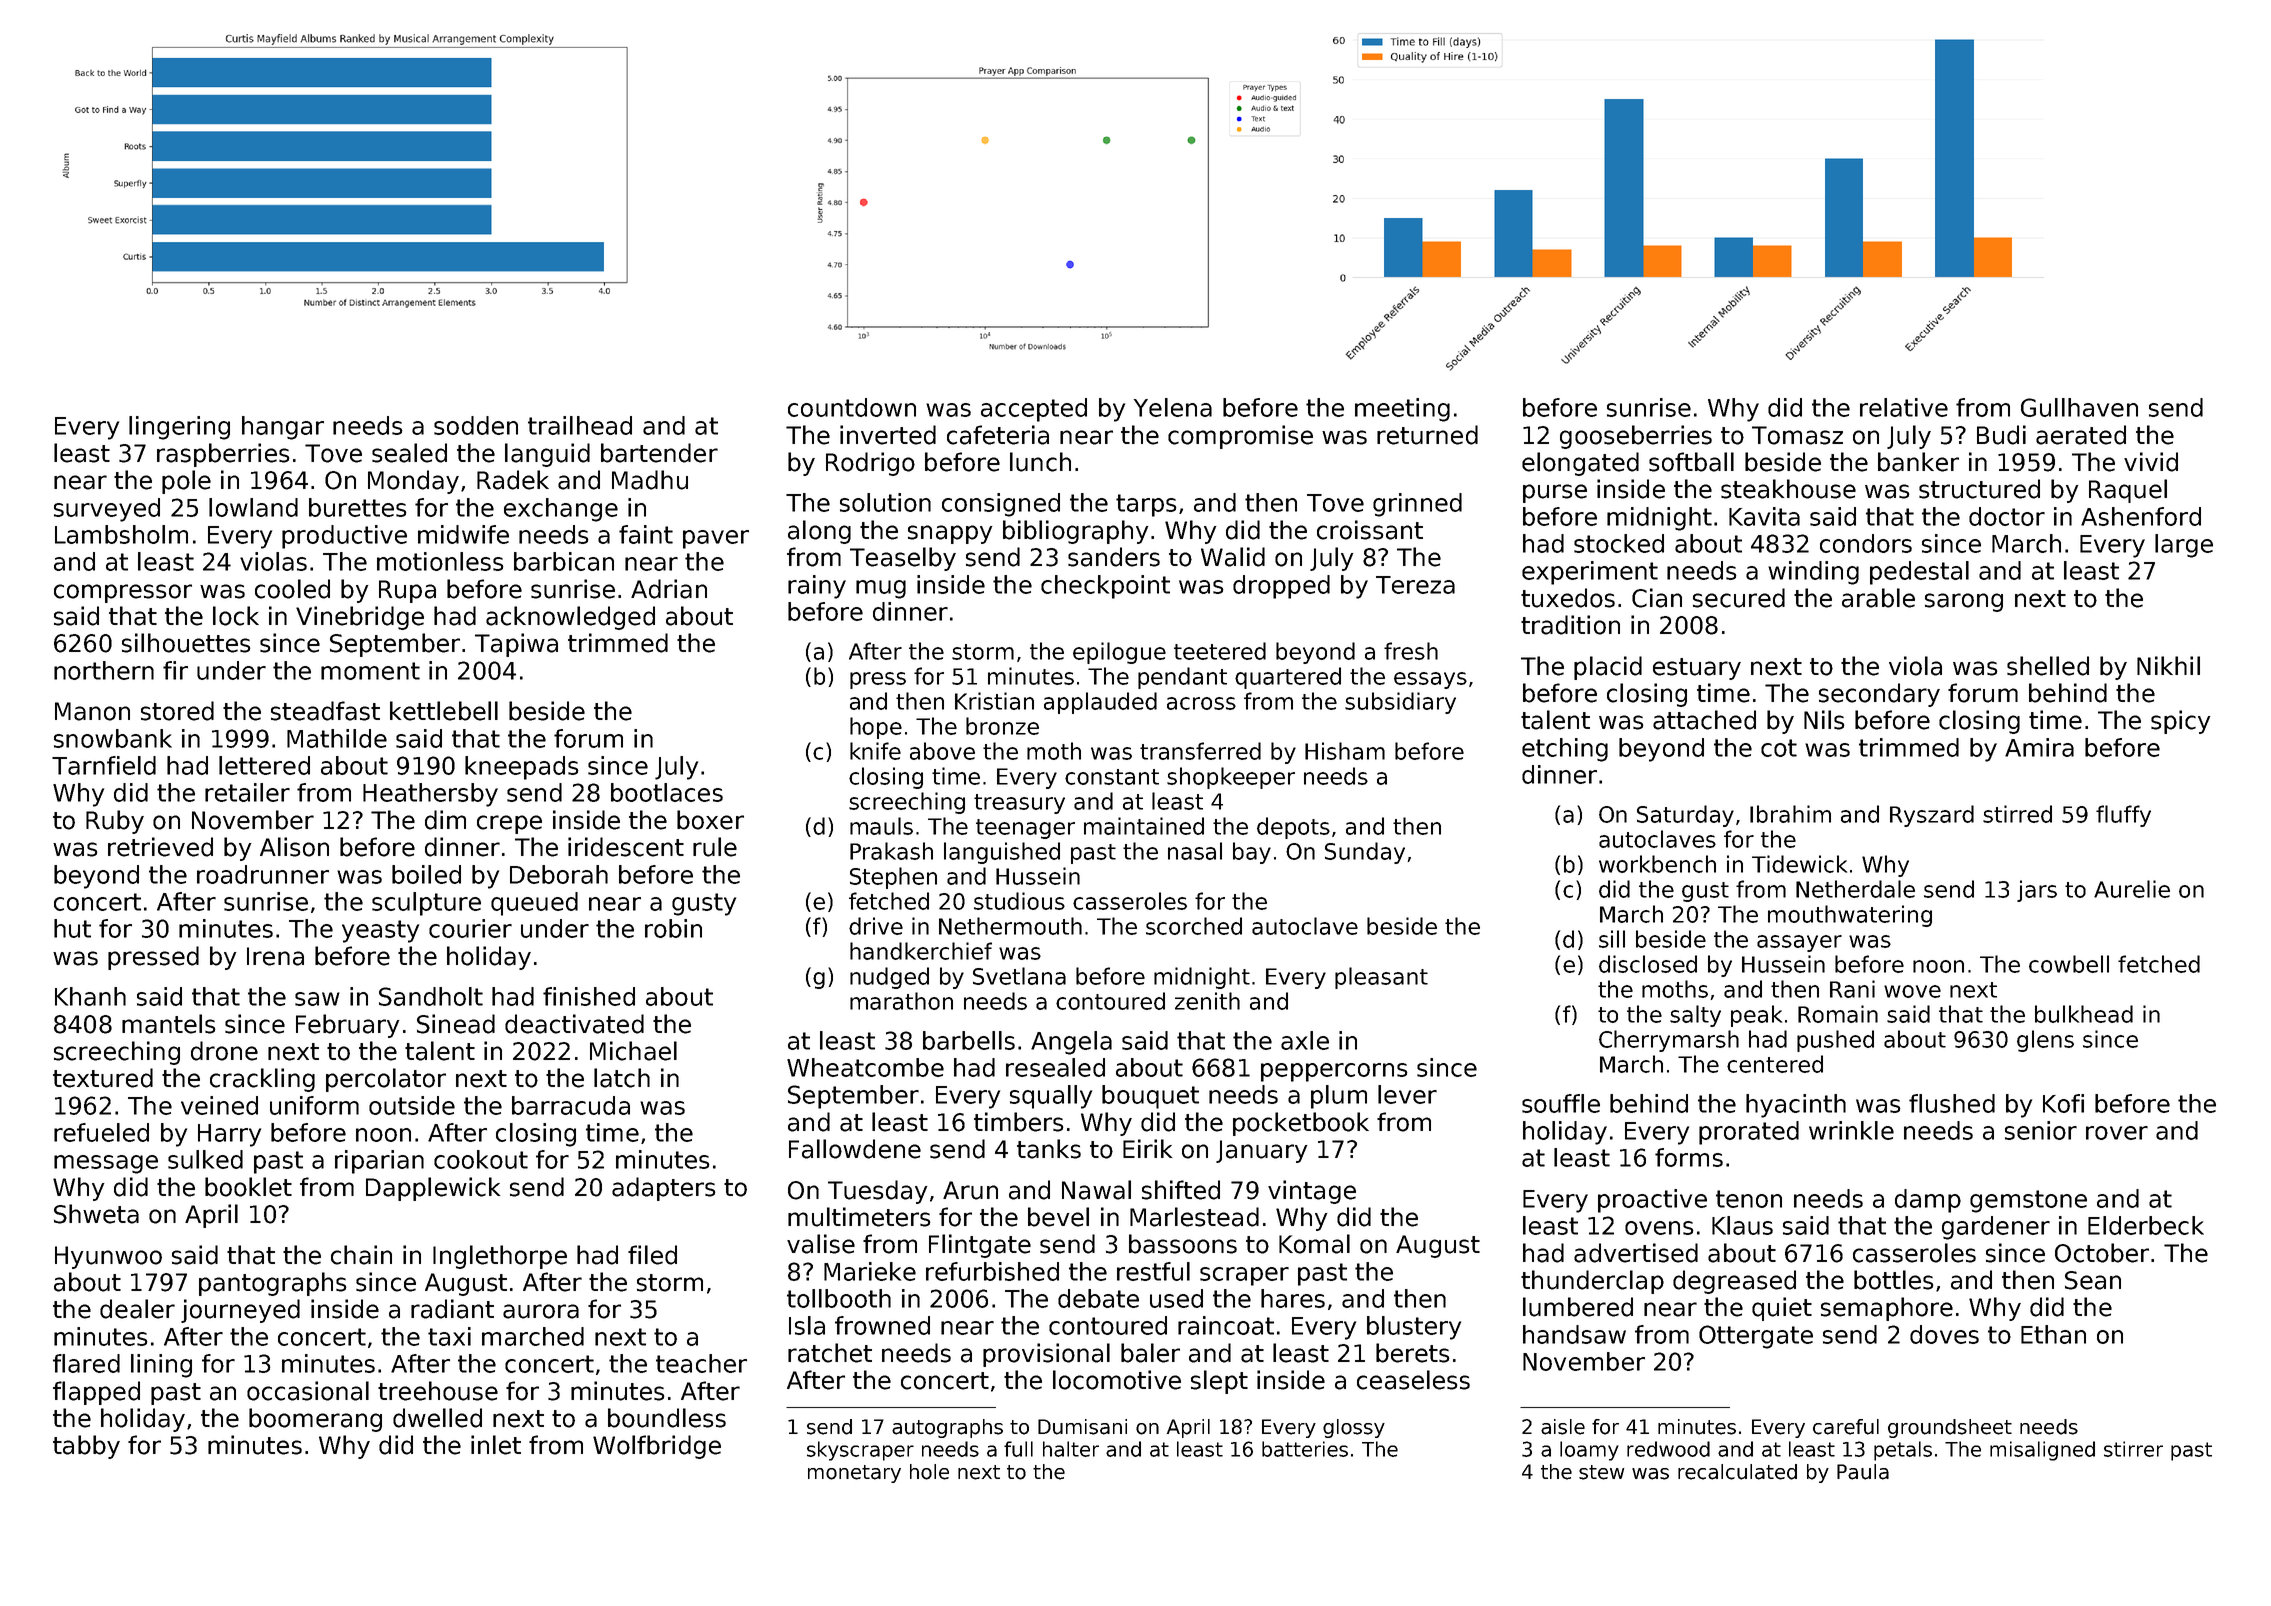  Describe the element at coordinates (2132, 889) in the screenshot. I see `Aurelie` at that location.
